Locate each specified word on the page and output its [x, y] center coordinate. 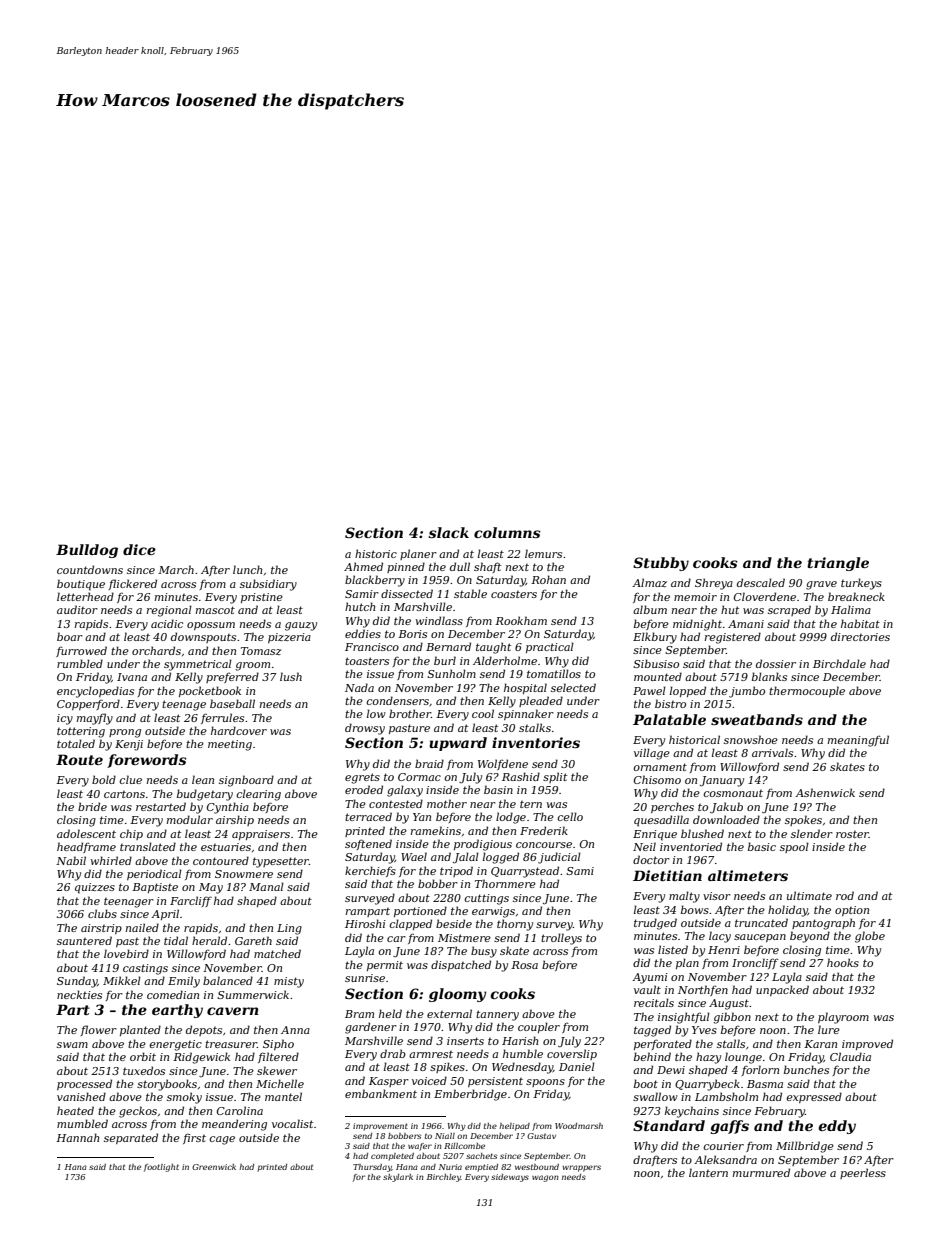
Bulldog [87, 551]
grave [821, 585]
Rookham [521, 620]
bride [92, 806]
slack [448, 532]
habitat [860, 623]
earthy [177, 1011]
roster [852, 834]
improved [867, 1044]
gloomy [457, 995]
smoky [184, 1098]
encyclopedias [95, 692]
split [555, 777]
